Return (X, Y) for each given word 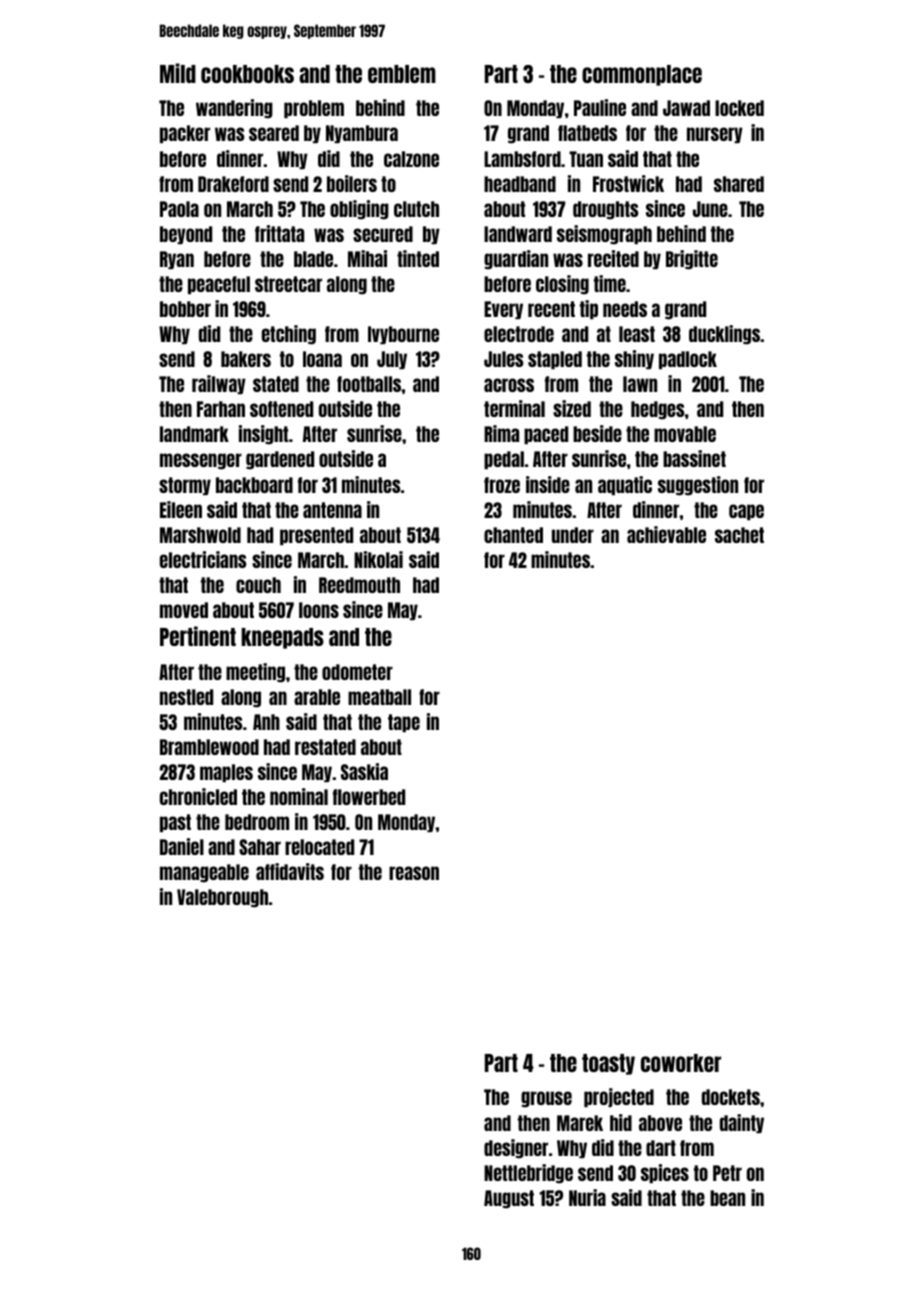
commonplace (642, 75)
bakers (246, 359)
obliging (359, 210)
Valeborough (222, 898)
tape (404, 723)
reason (414, 873)
